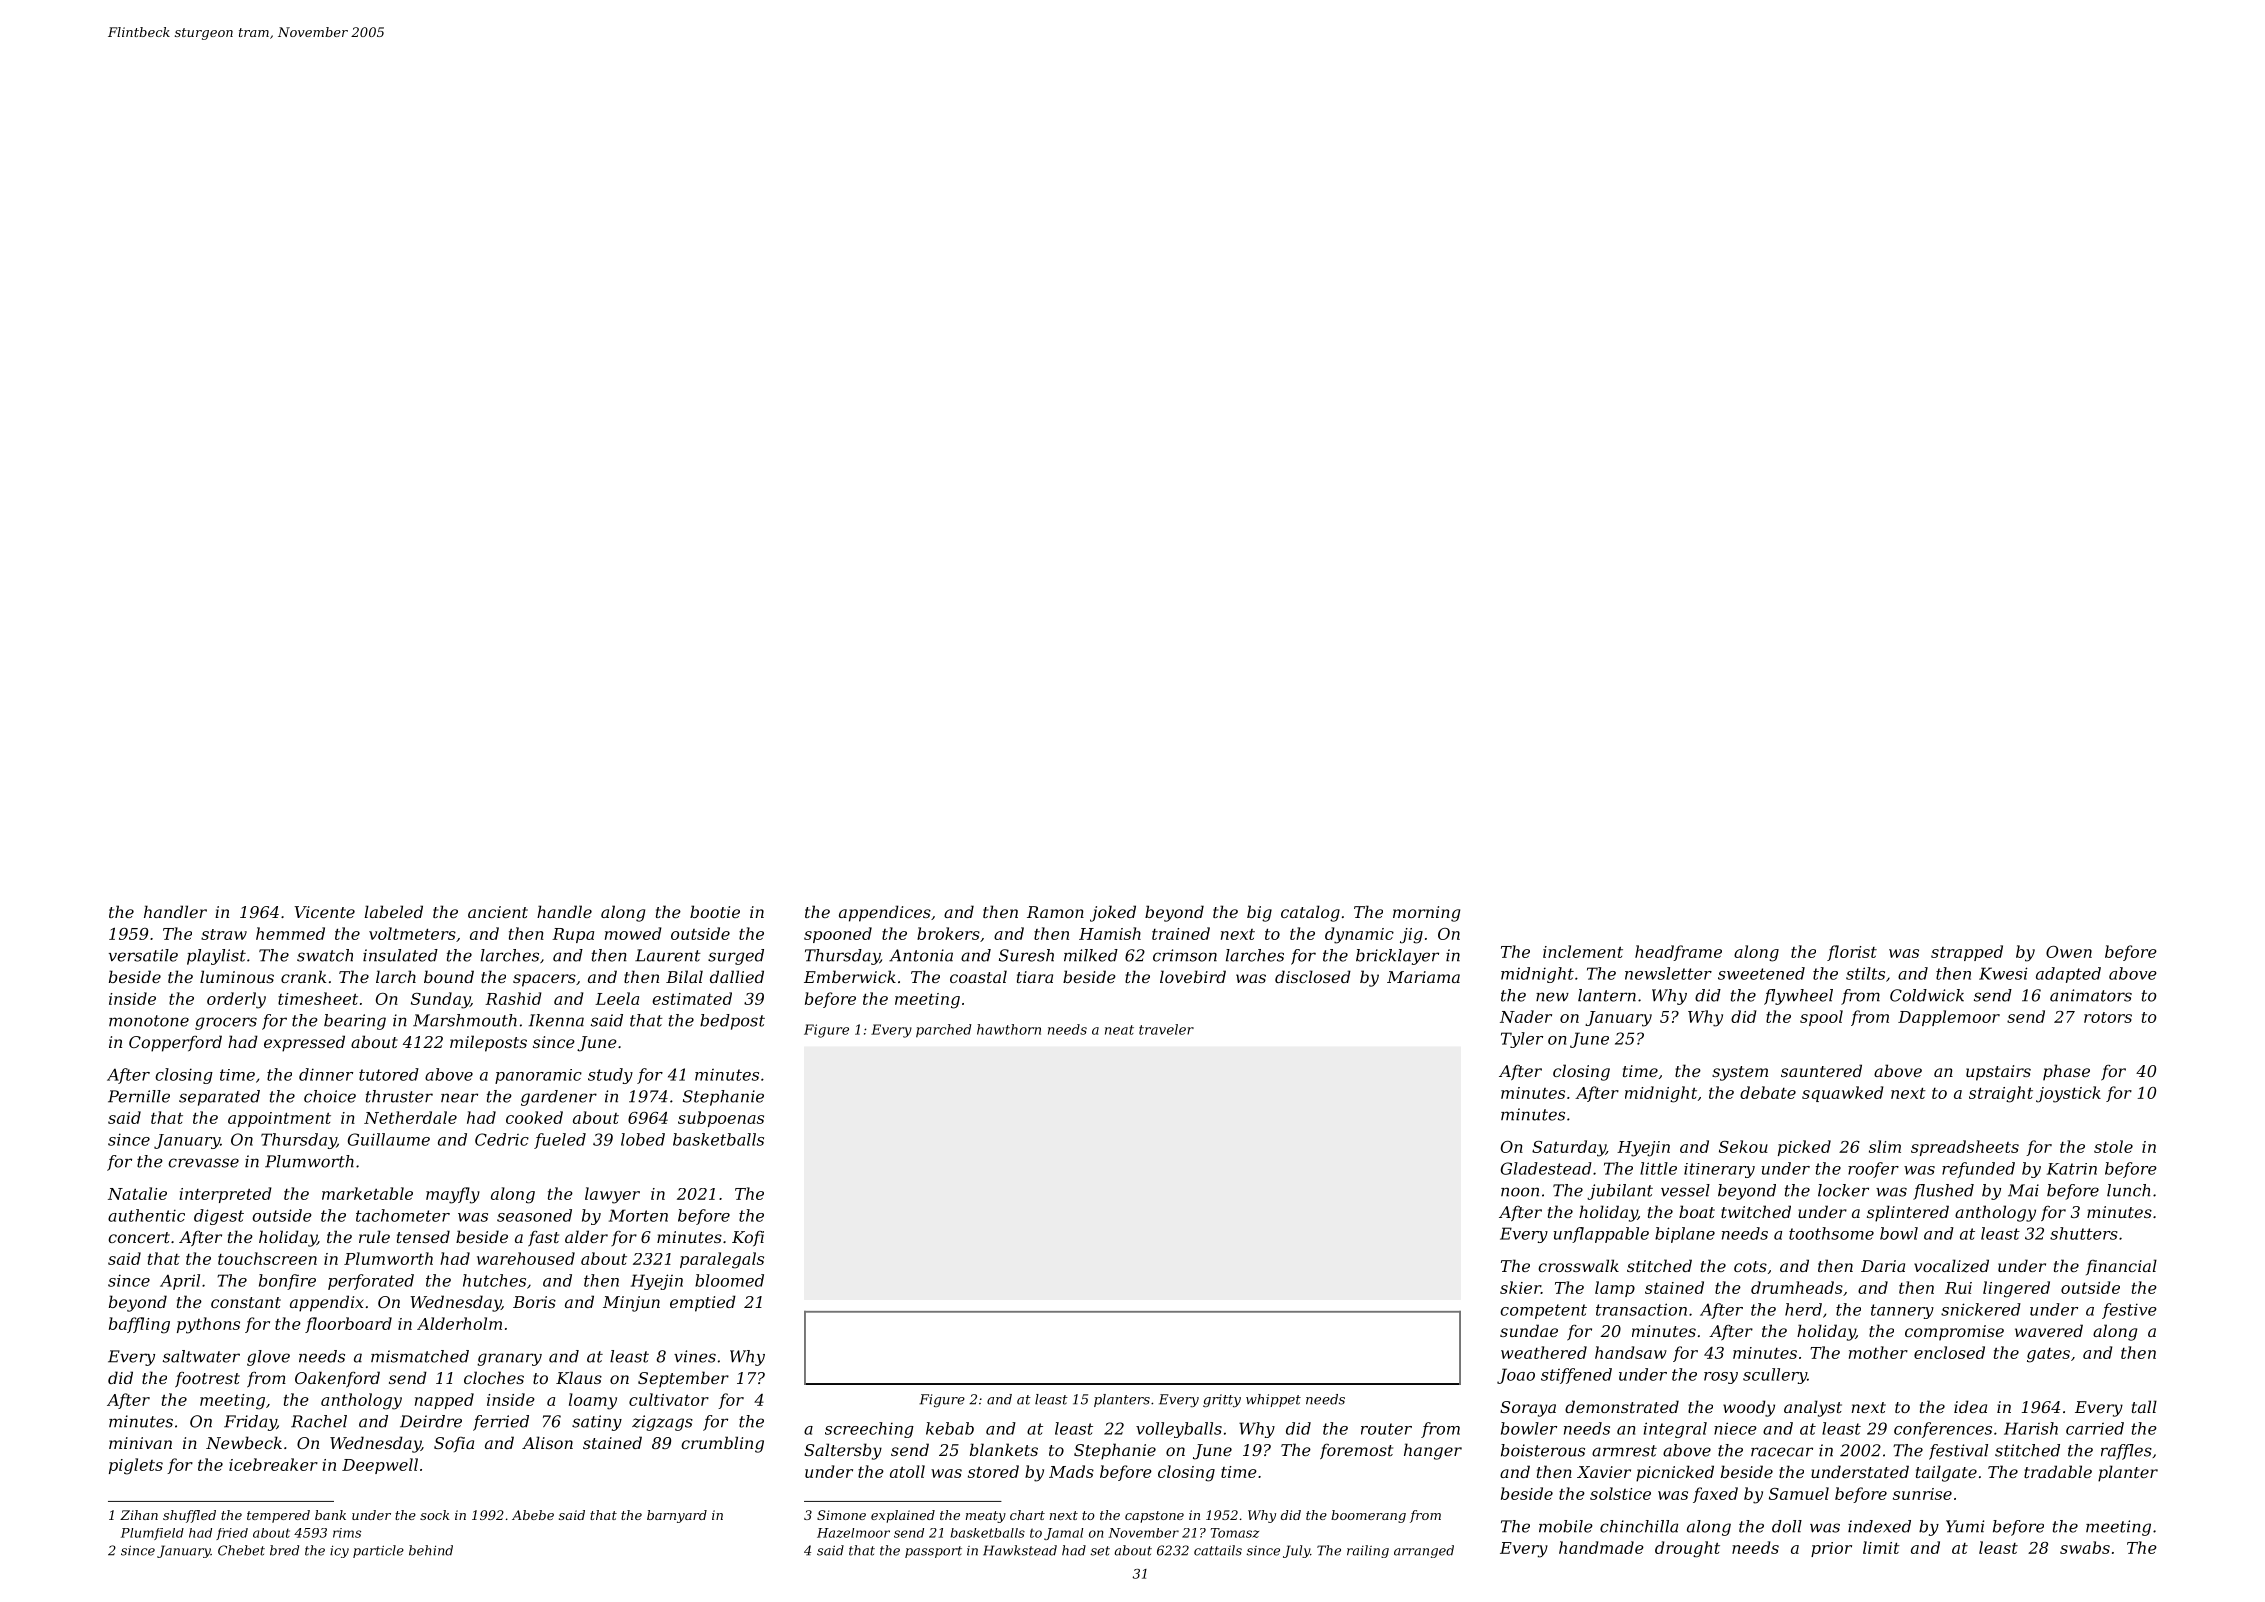 Image resolution: width=2265 pixels, height=1602 pixels. Describe the element at coordinates (2001, 1094) in the screenshot. I see `straight` at that location.
